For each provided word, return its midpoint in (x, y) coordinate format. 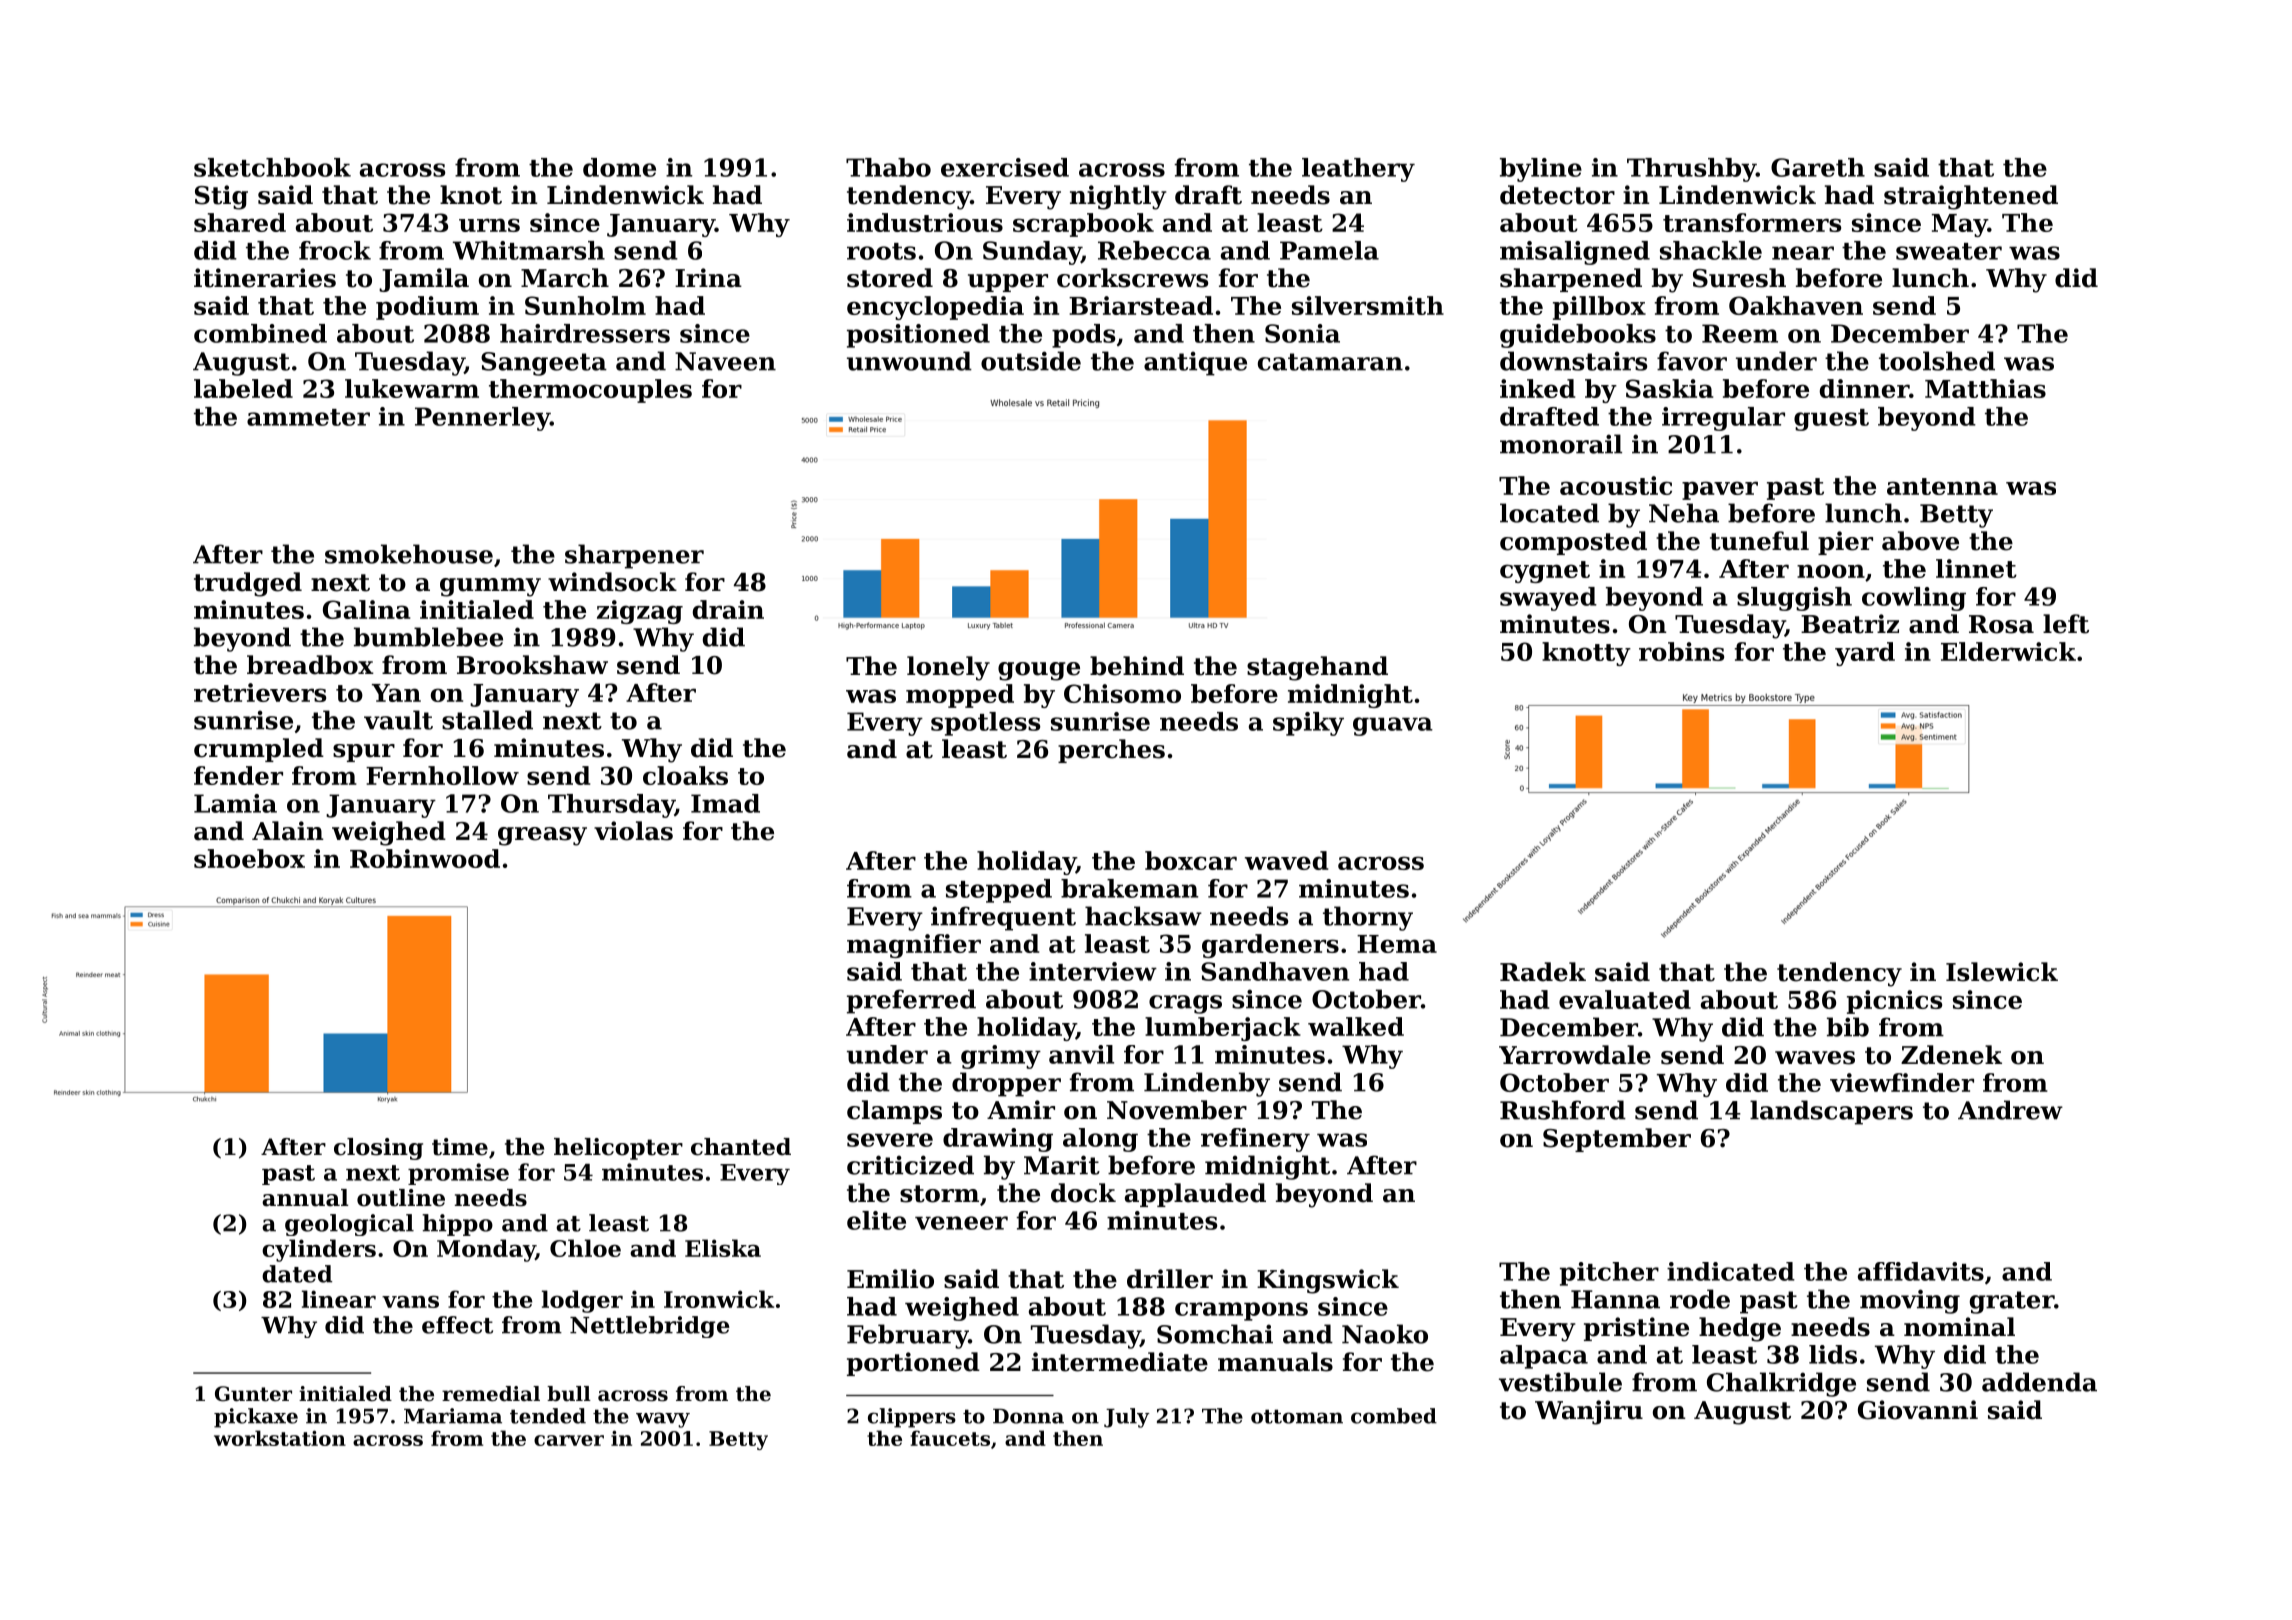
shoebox (249, 858)
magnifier (914, 946)
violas (633, 831)
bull (569, 1394)
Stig (221, 197)
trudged (248, 584)
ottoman (1297, 1416)
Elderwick (2008, 651)
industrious (925, 222)
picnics (1894, 1002)
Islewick (2002, 972)
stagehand (1317, 668)
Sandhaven (1275, 971)
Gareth (1818, 167)
